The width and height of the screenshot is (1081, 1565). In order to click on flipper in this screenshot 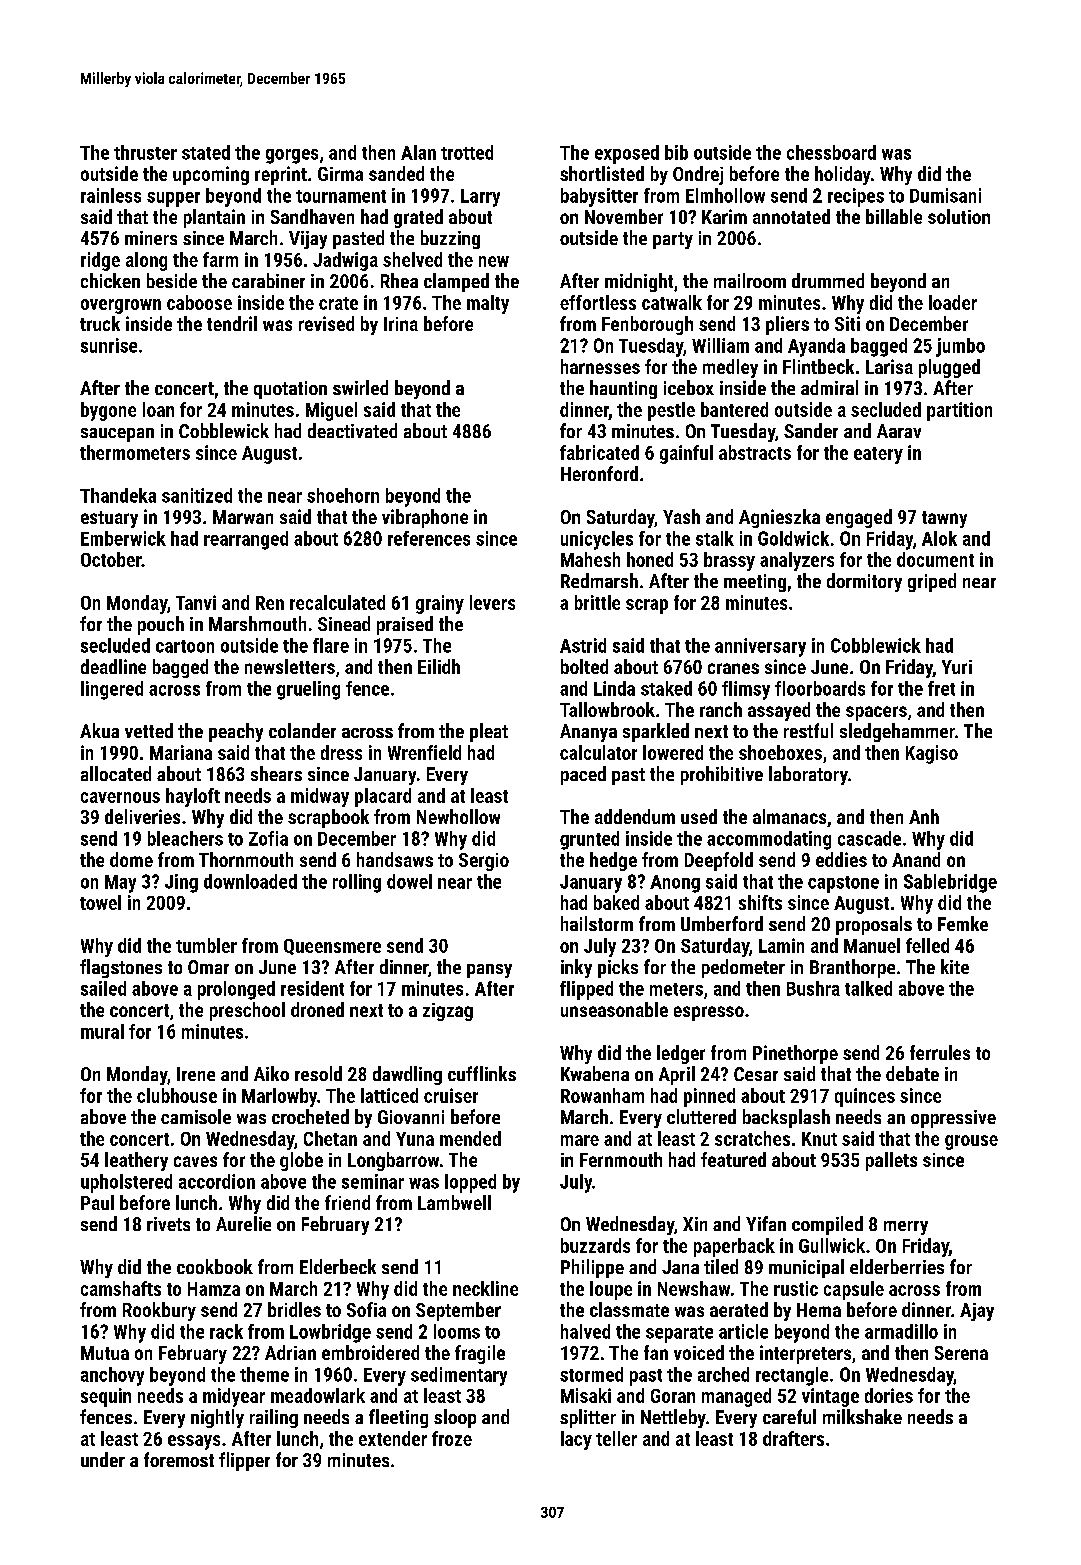, I will do `click(244, 1461)`.
